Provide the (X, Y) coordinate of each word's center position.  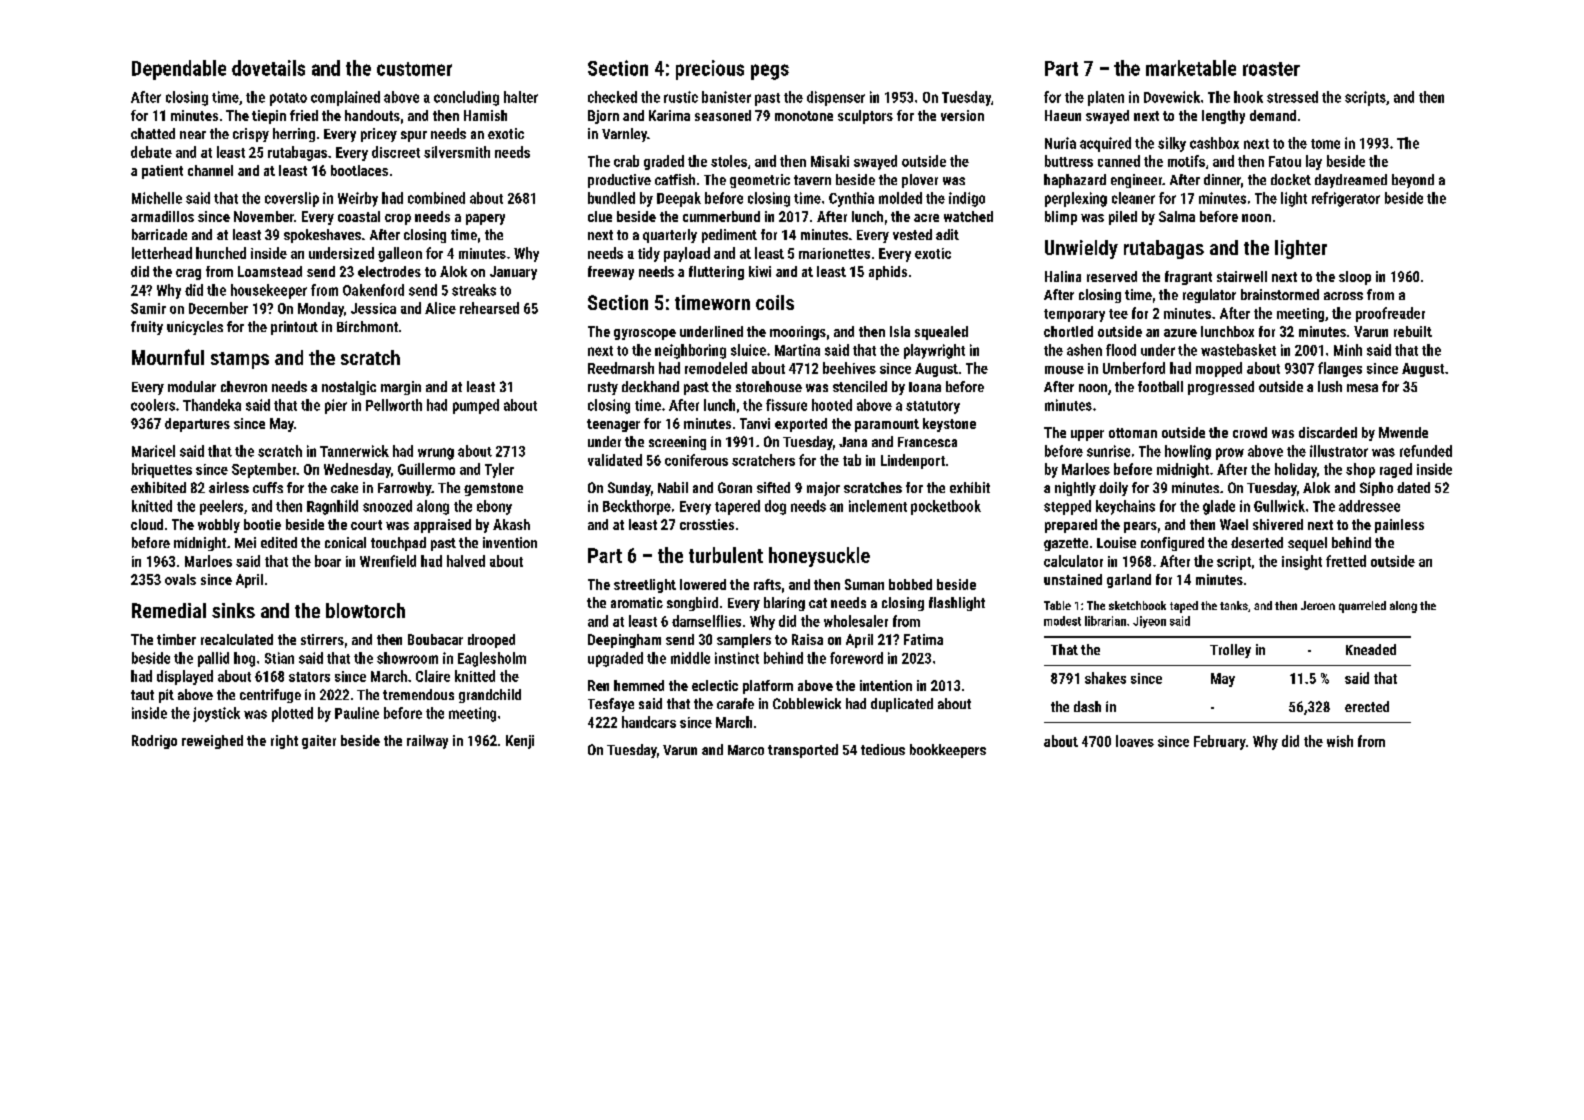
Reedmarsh (621, 368)
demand (1273, 115)
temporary (1074, 315)
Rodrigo (154, 742)
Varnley (624, 135)
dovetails (268, 68)
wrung (436, 454)
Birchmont (367, 326)
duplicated (902, 705)
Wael (1234, 524)
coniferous (696, 460)
